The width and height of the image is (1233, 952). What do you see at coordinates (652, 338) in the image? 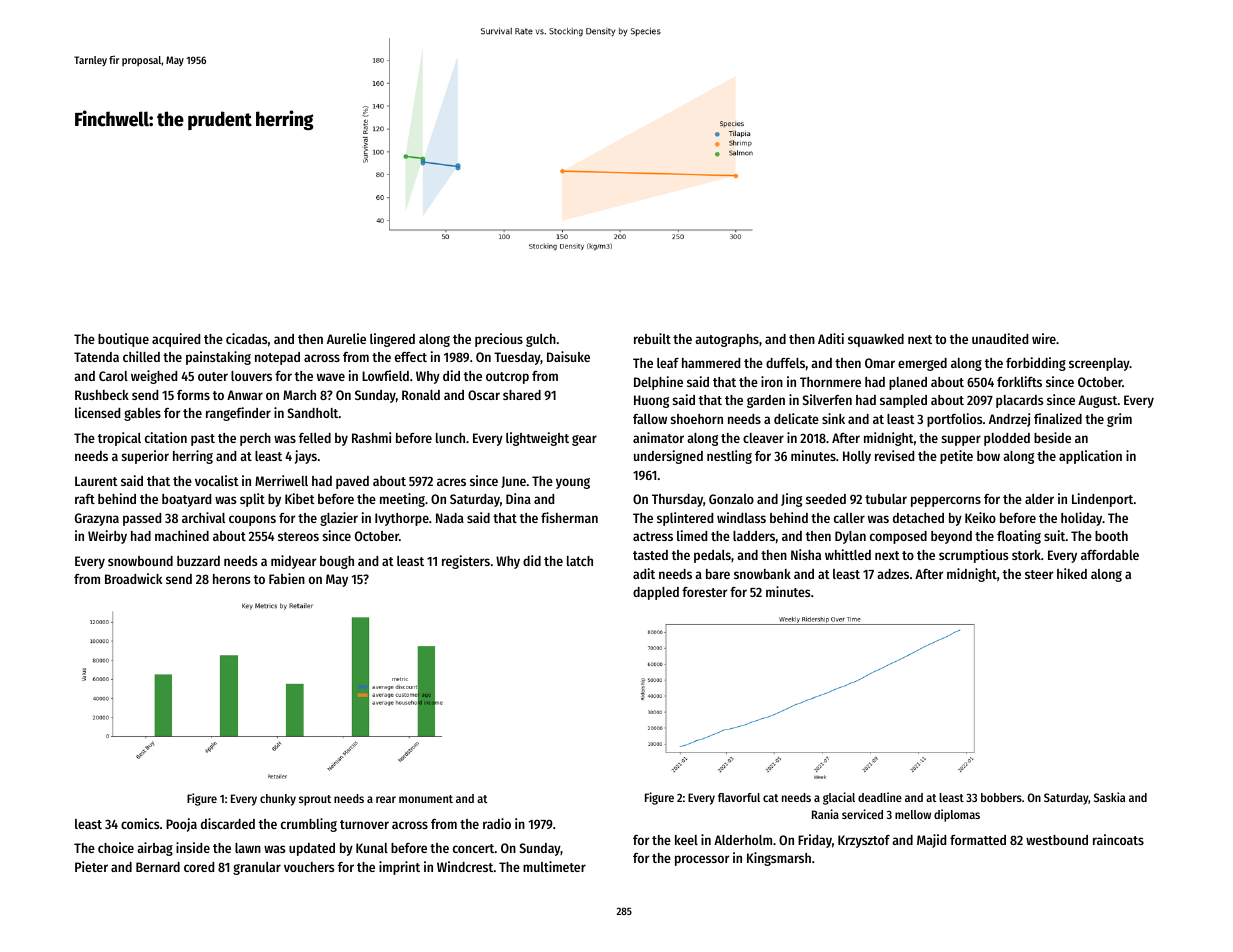
I see `rebuilt` at bounding box center [652, 338].
